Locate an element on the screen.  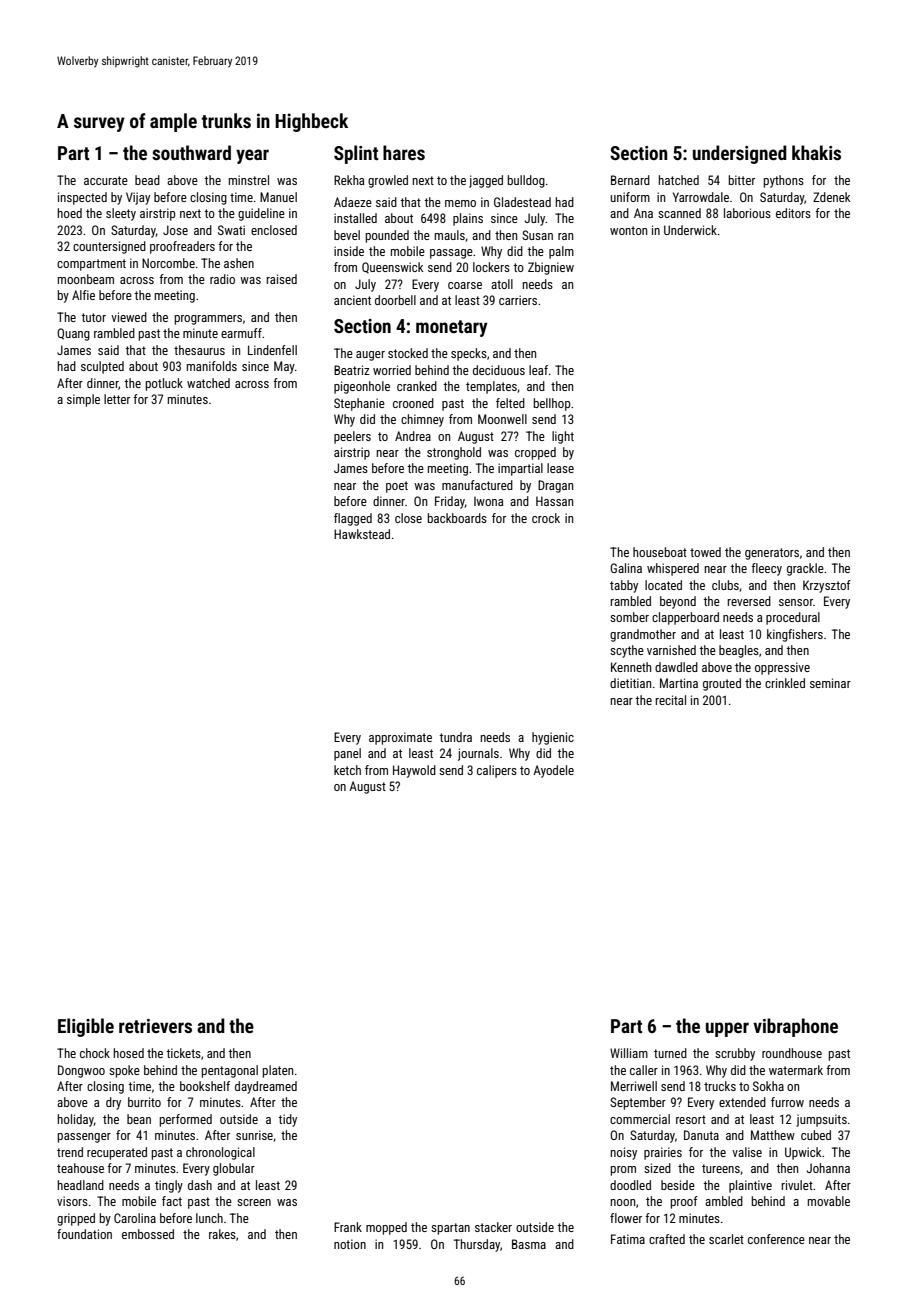
Haywold is located at coordinates (414, 771).
